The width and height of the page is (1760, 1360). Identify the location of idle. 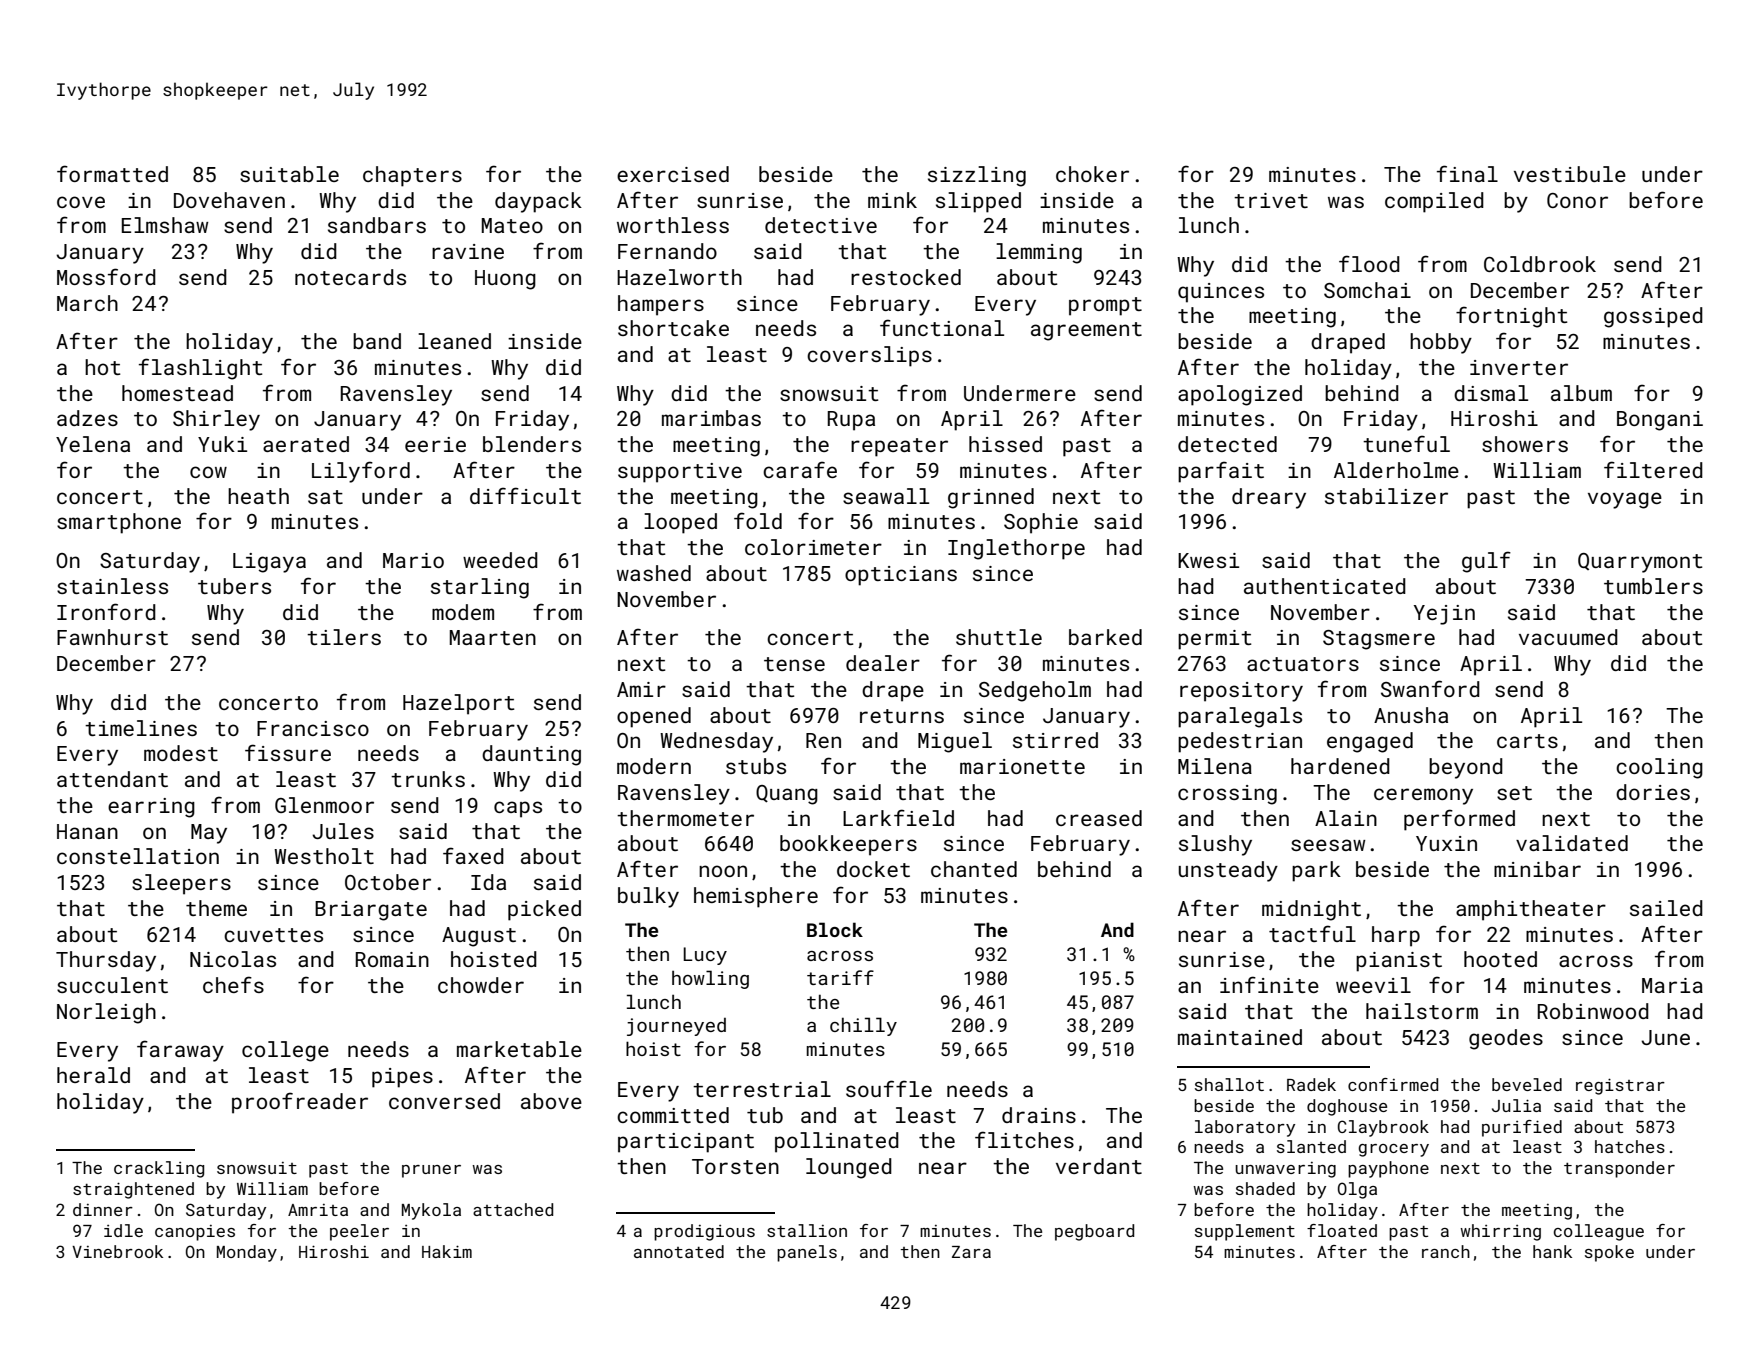
(123, 1230).
